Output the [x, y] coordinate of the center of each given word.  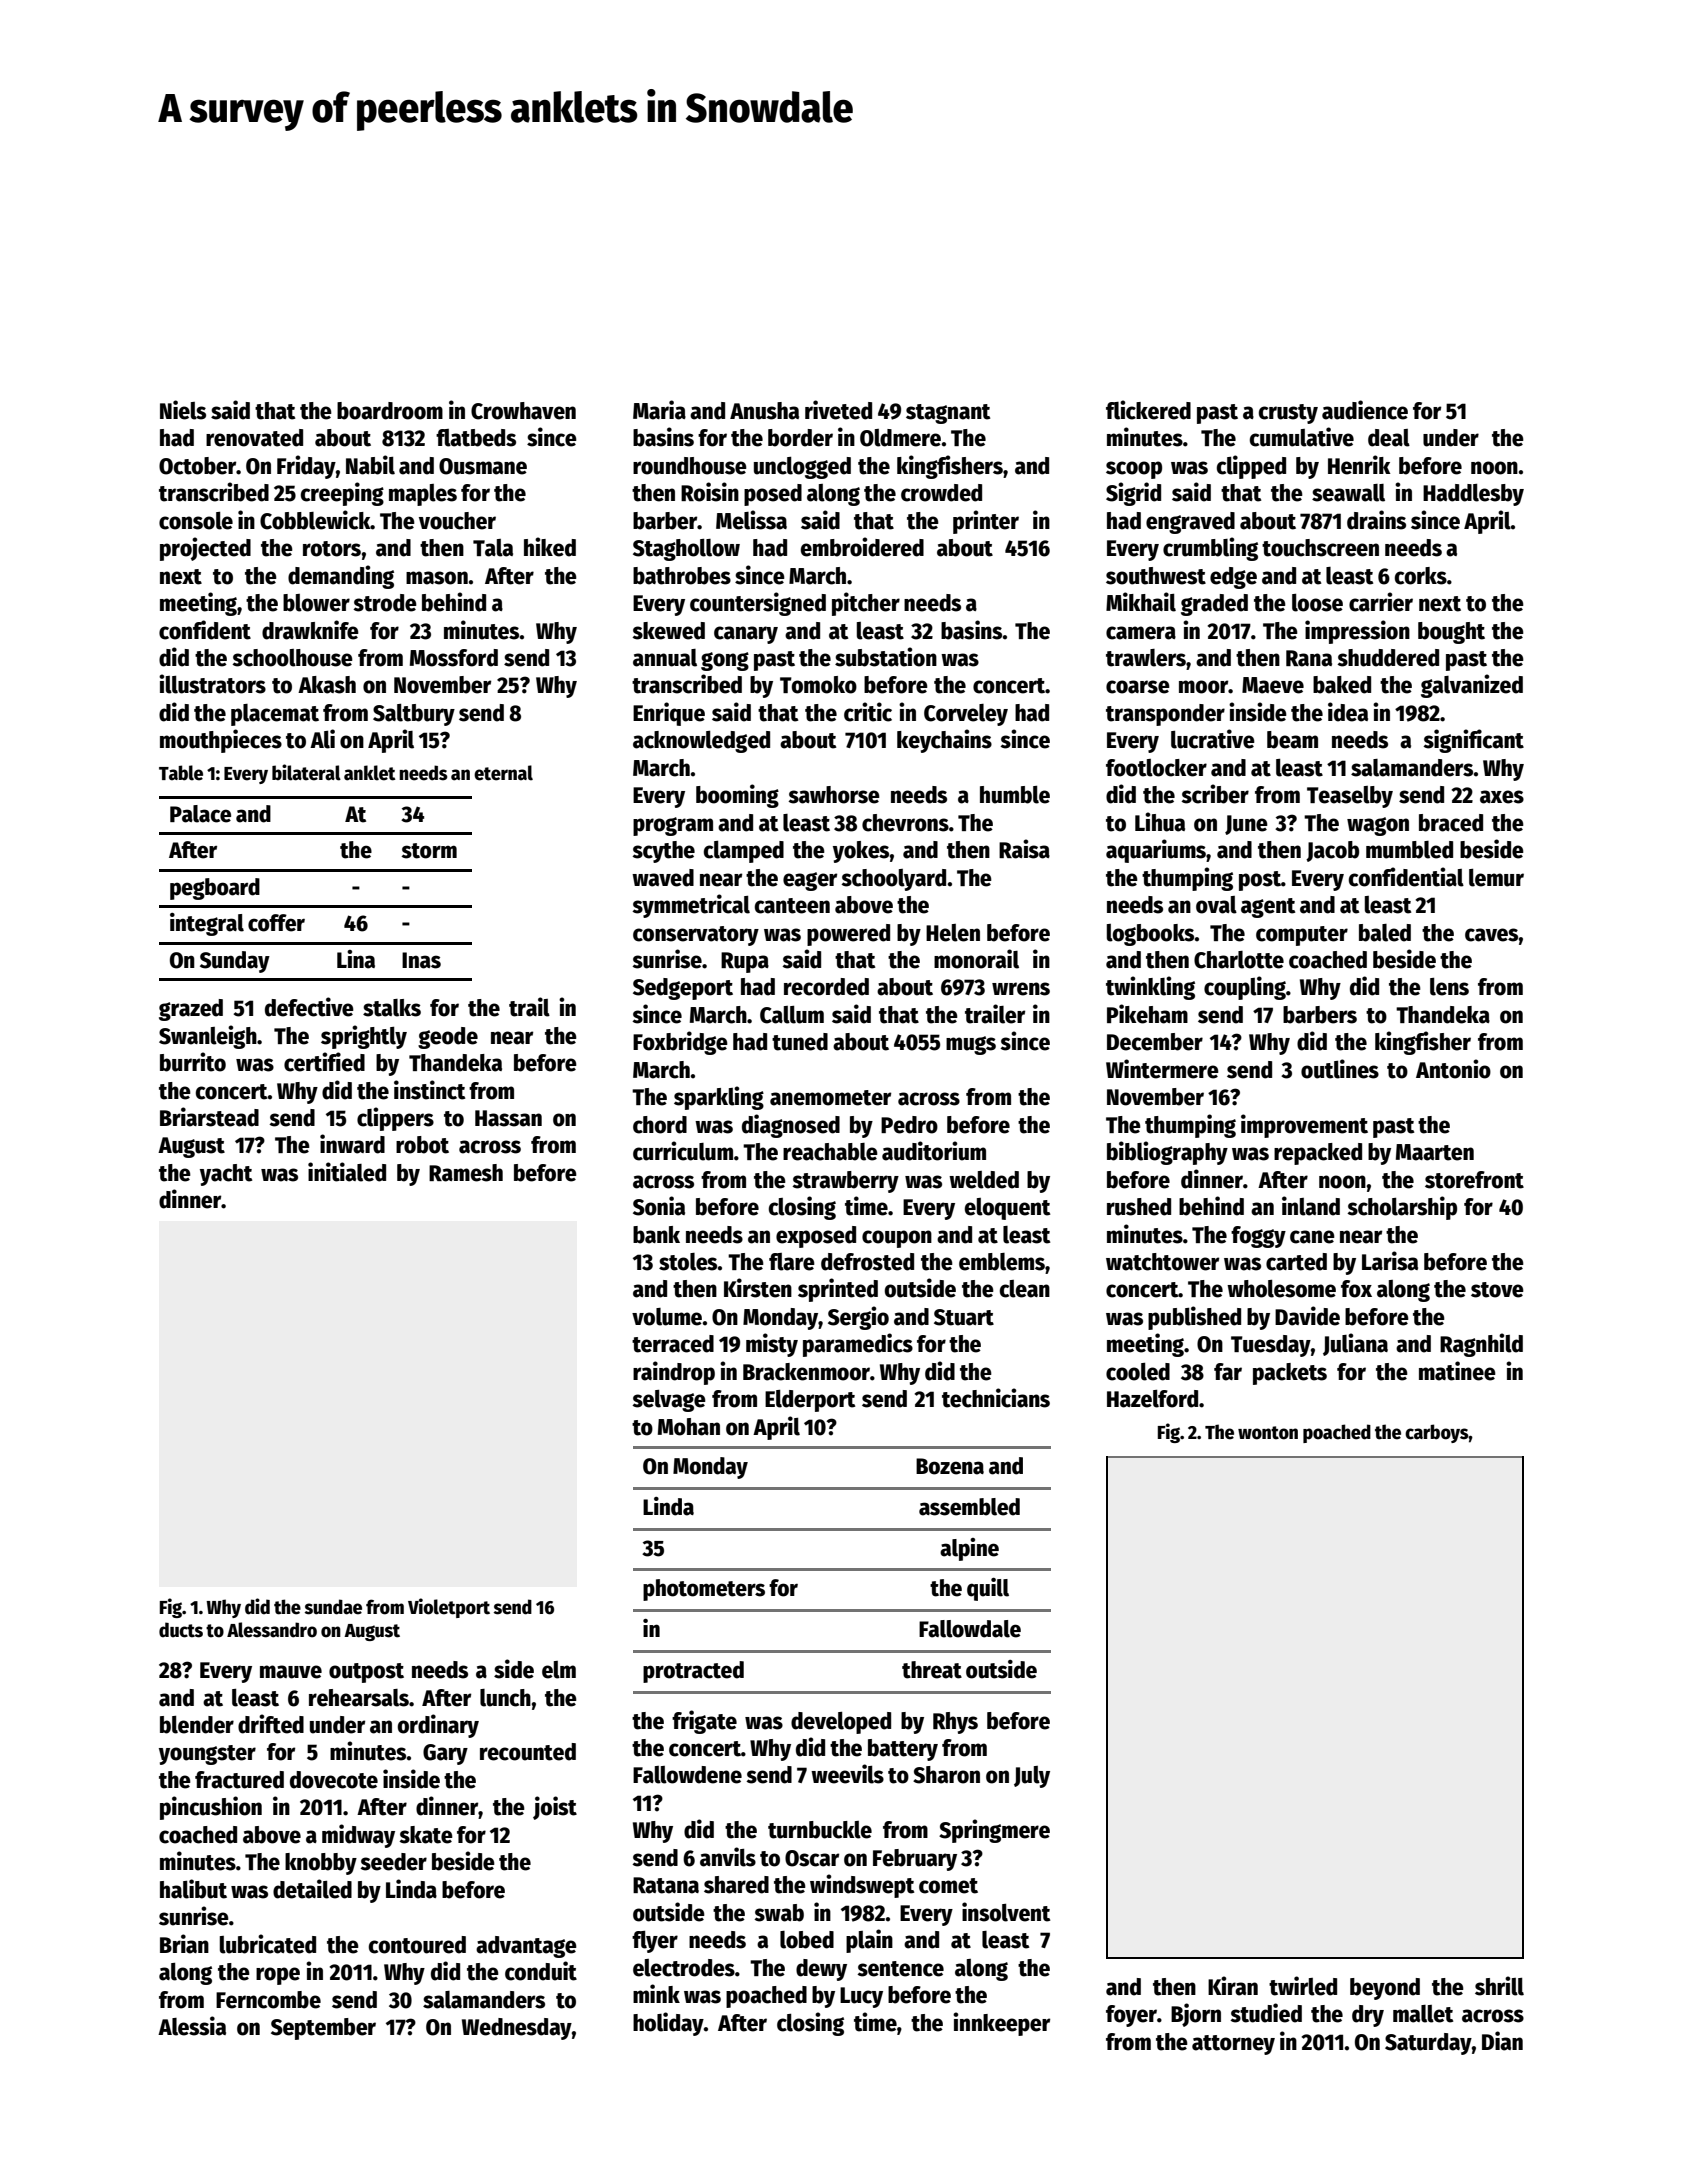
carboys [1437, 1433]
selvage [669, 1401]
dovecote [334, 1780]
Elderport [810, 1401]
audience [1365, 410]
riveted [838, 410]
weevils [847, 1774]
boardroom [390, 411]
